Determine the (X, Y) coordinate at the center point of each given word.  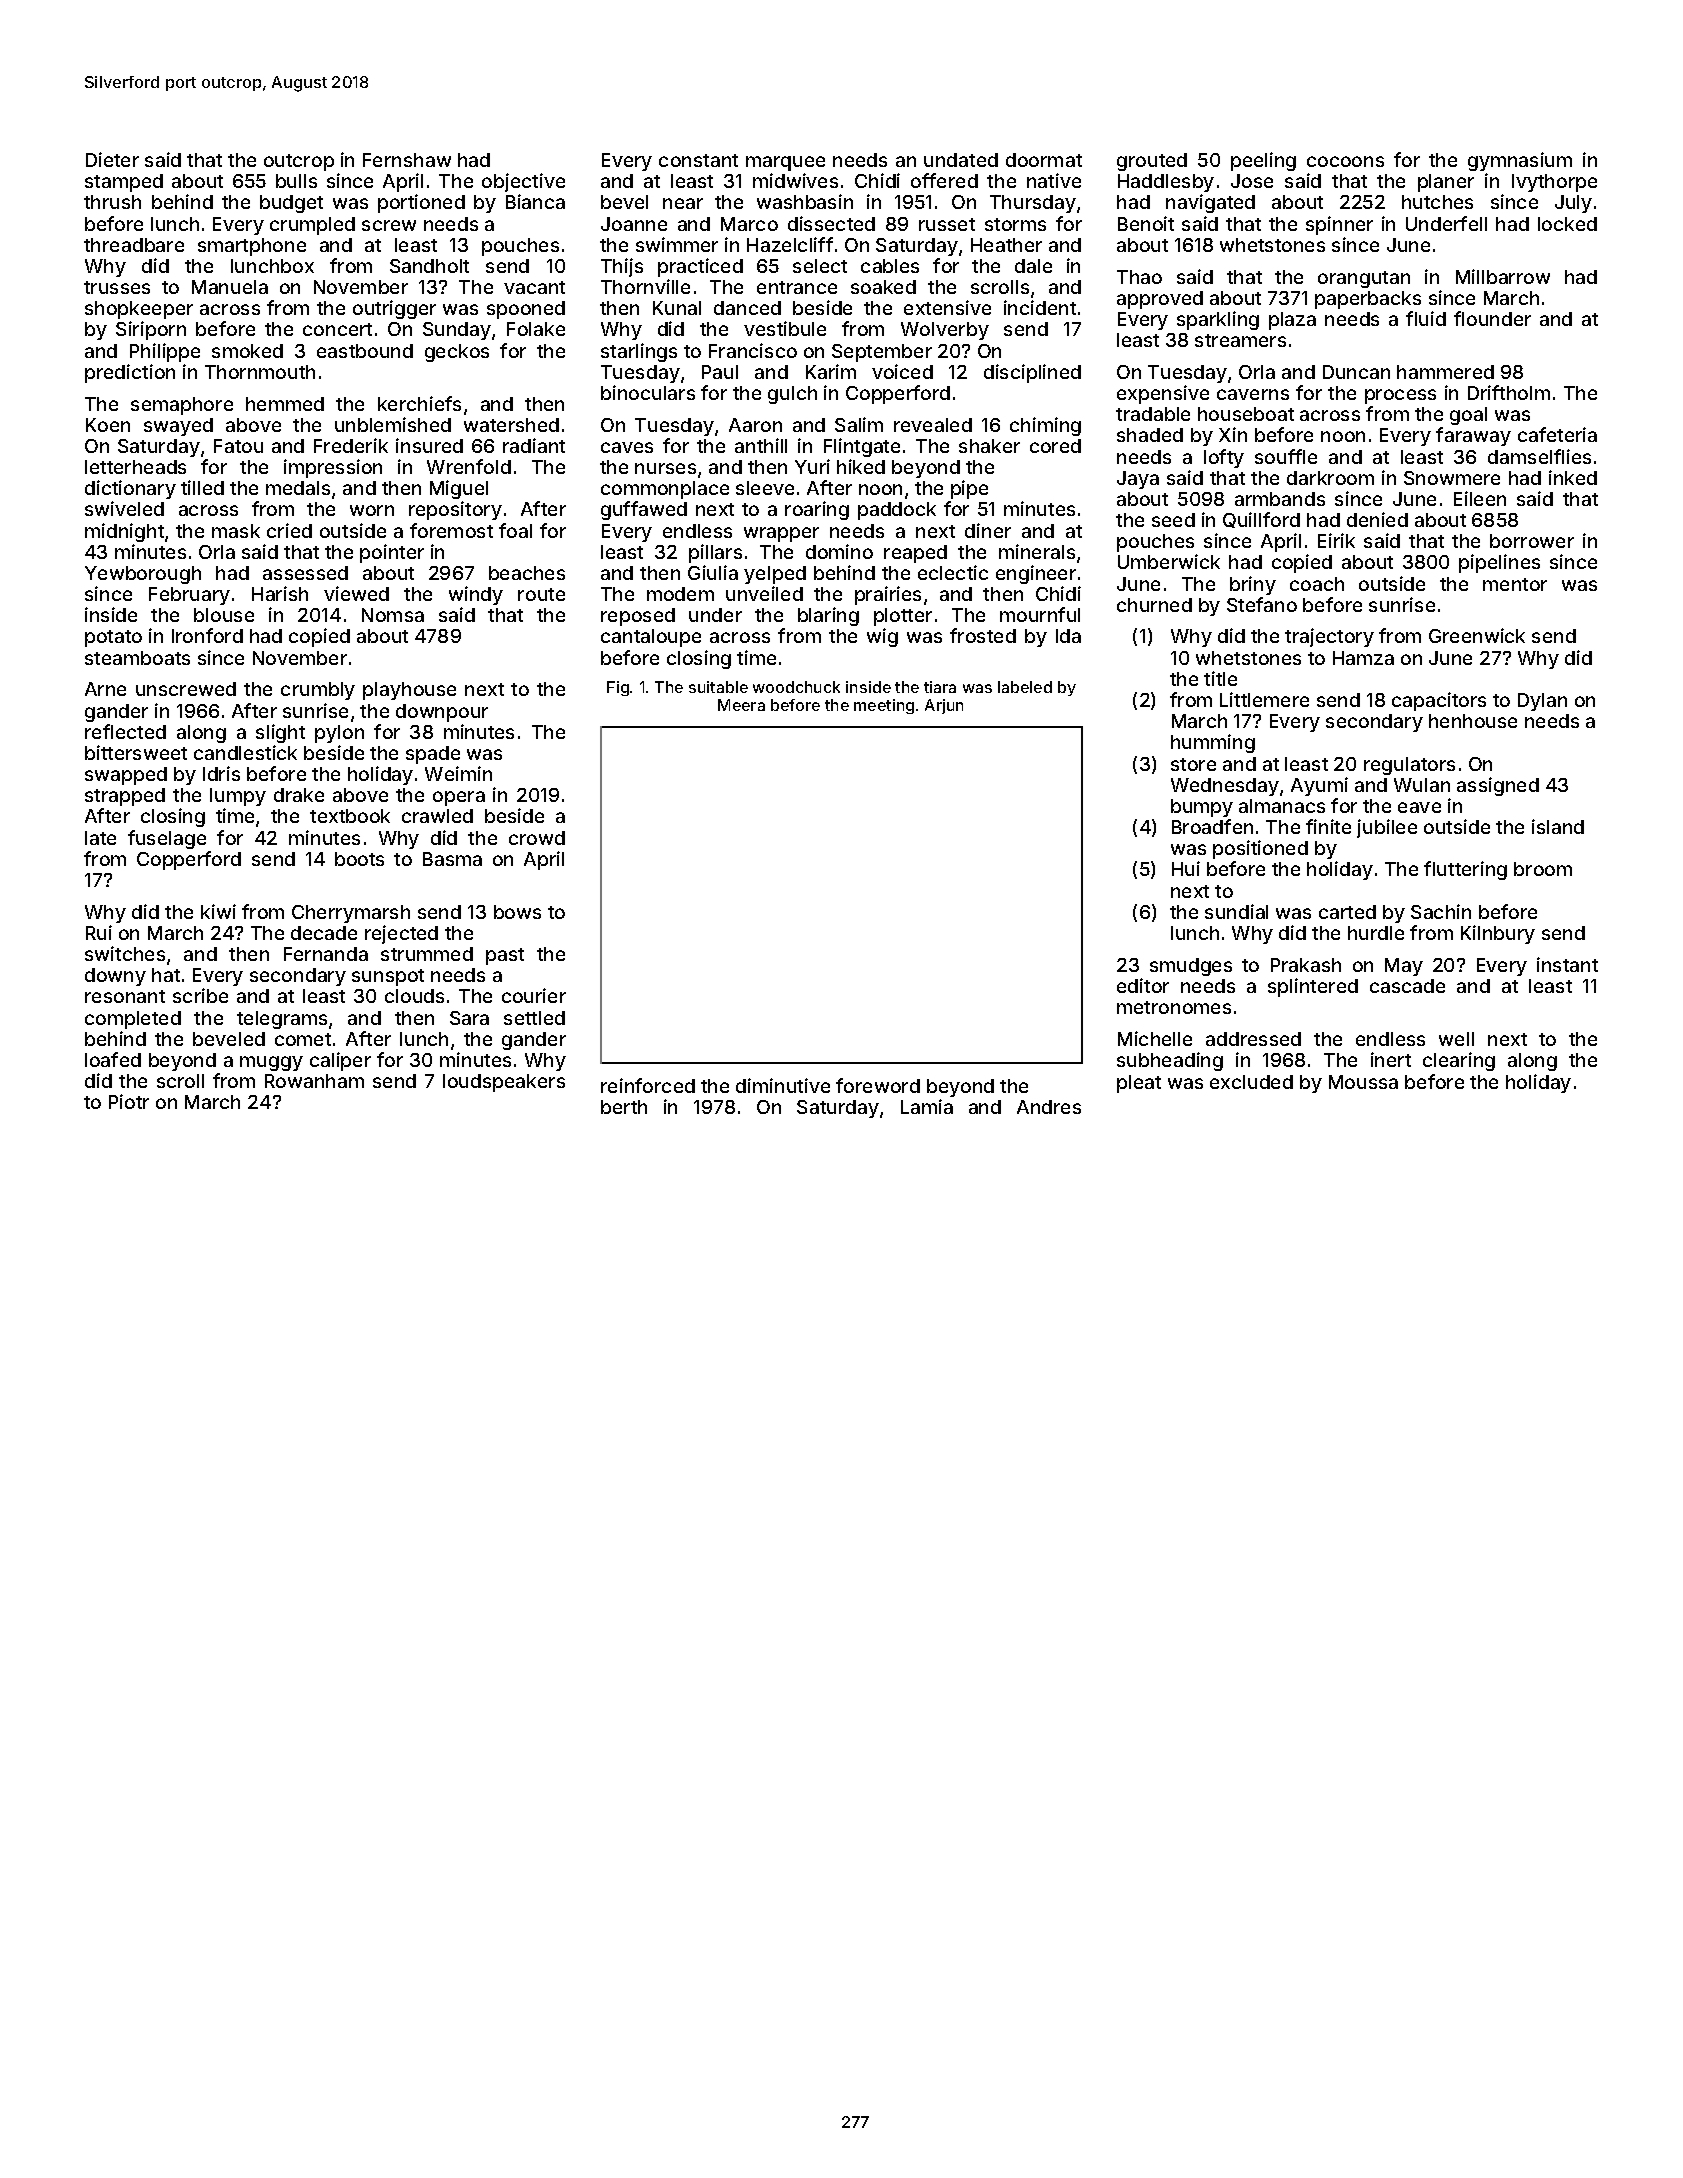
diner (988, 530)
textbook (350, 816)
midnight (124, 532)
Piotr (129, 1101)
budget (291, 204)
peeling (1263, 161)
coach (1317, 584)
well (1456, 1039)
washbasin (805, 201)
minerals (1037, 551)
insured (429, 445)
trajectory (1329, 637)
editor (1143, 985)
